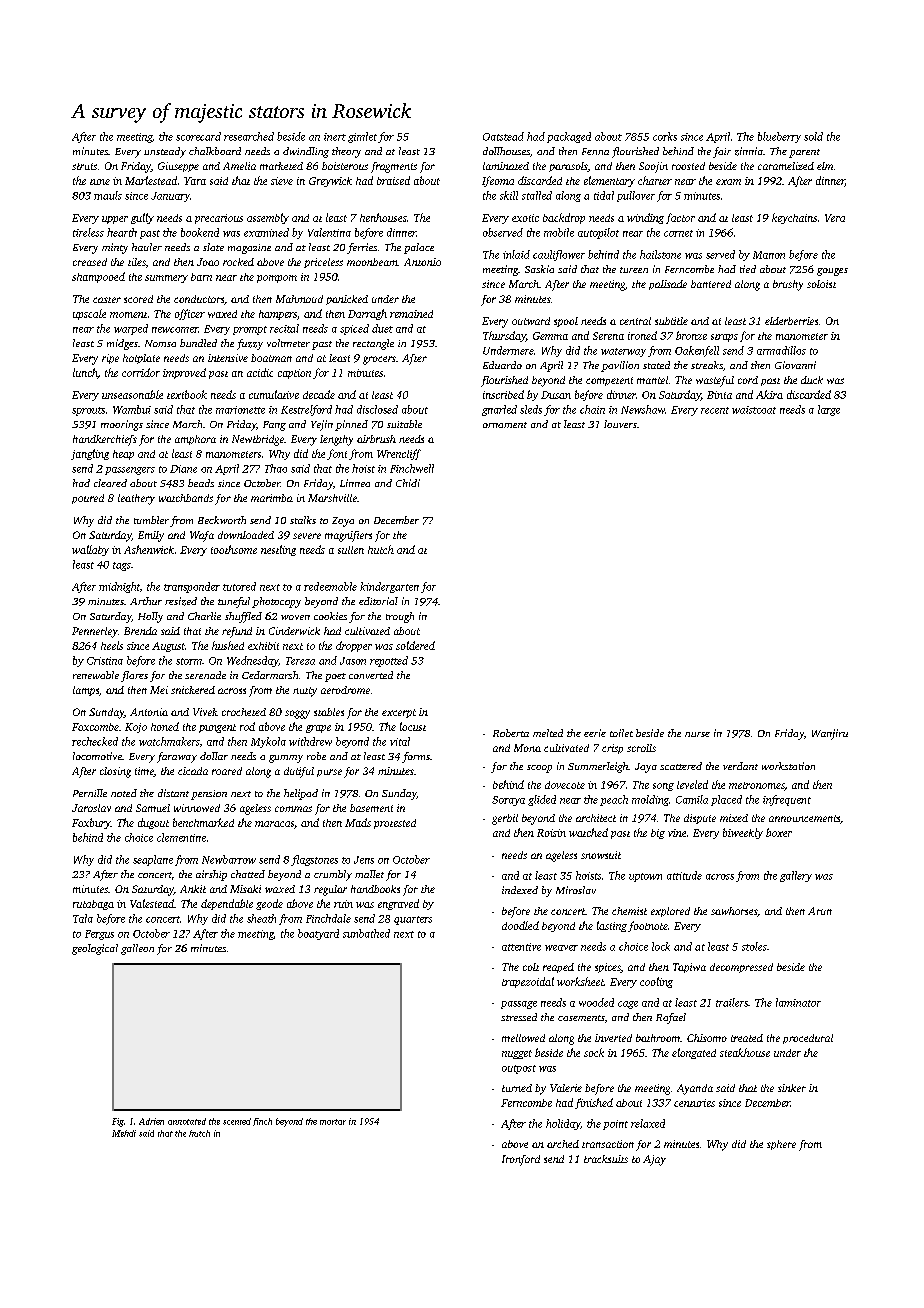 This screenshot has height=1308, width=924. Describe the element at coordinates (358, 822) in the screenshot. I see `Mads` at that location.
